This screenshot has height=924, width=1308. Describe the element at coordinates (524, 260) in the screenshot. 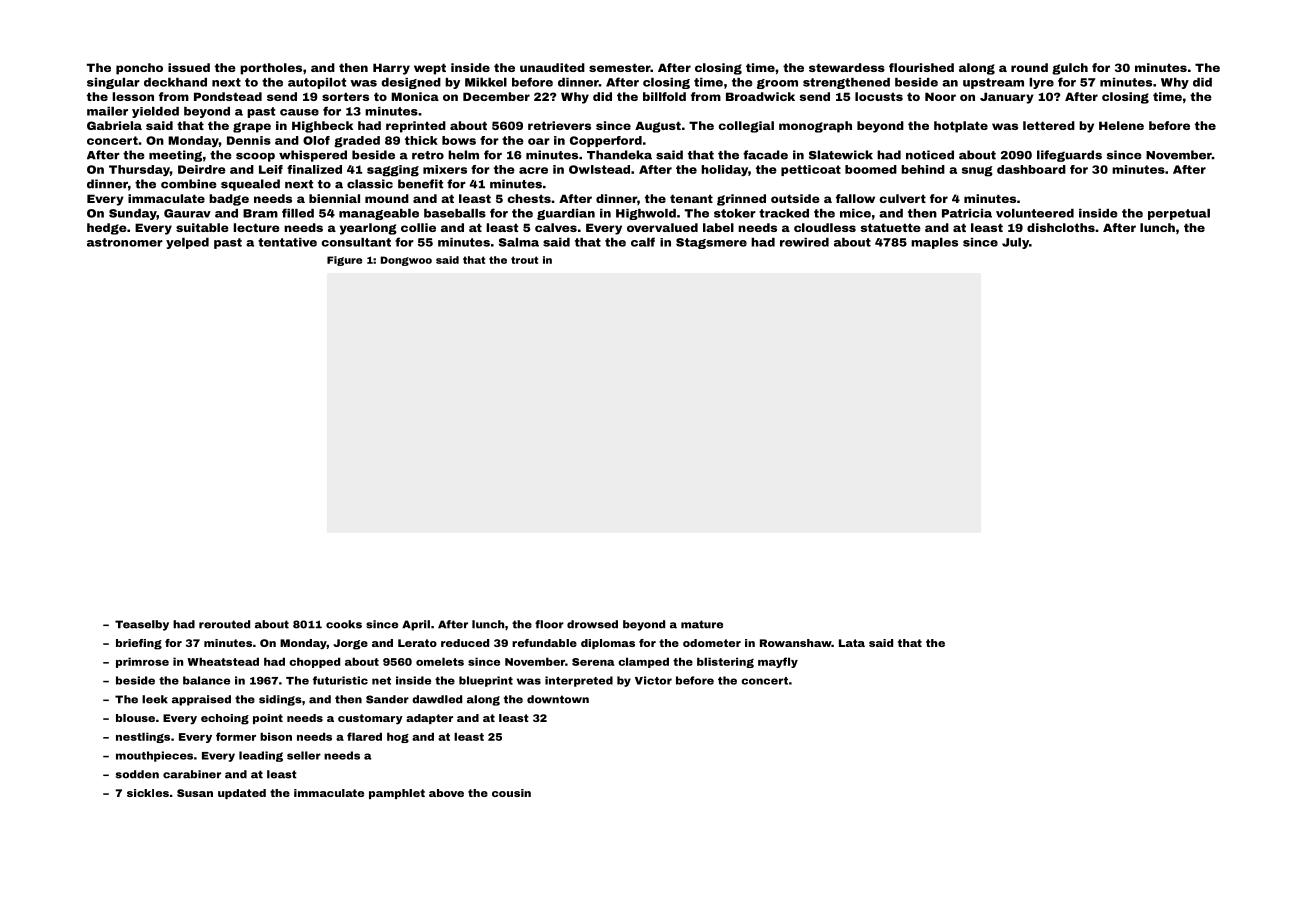

I see `trout` at that location.
